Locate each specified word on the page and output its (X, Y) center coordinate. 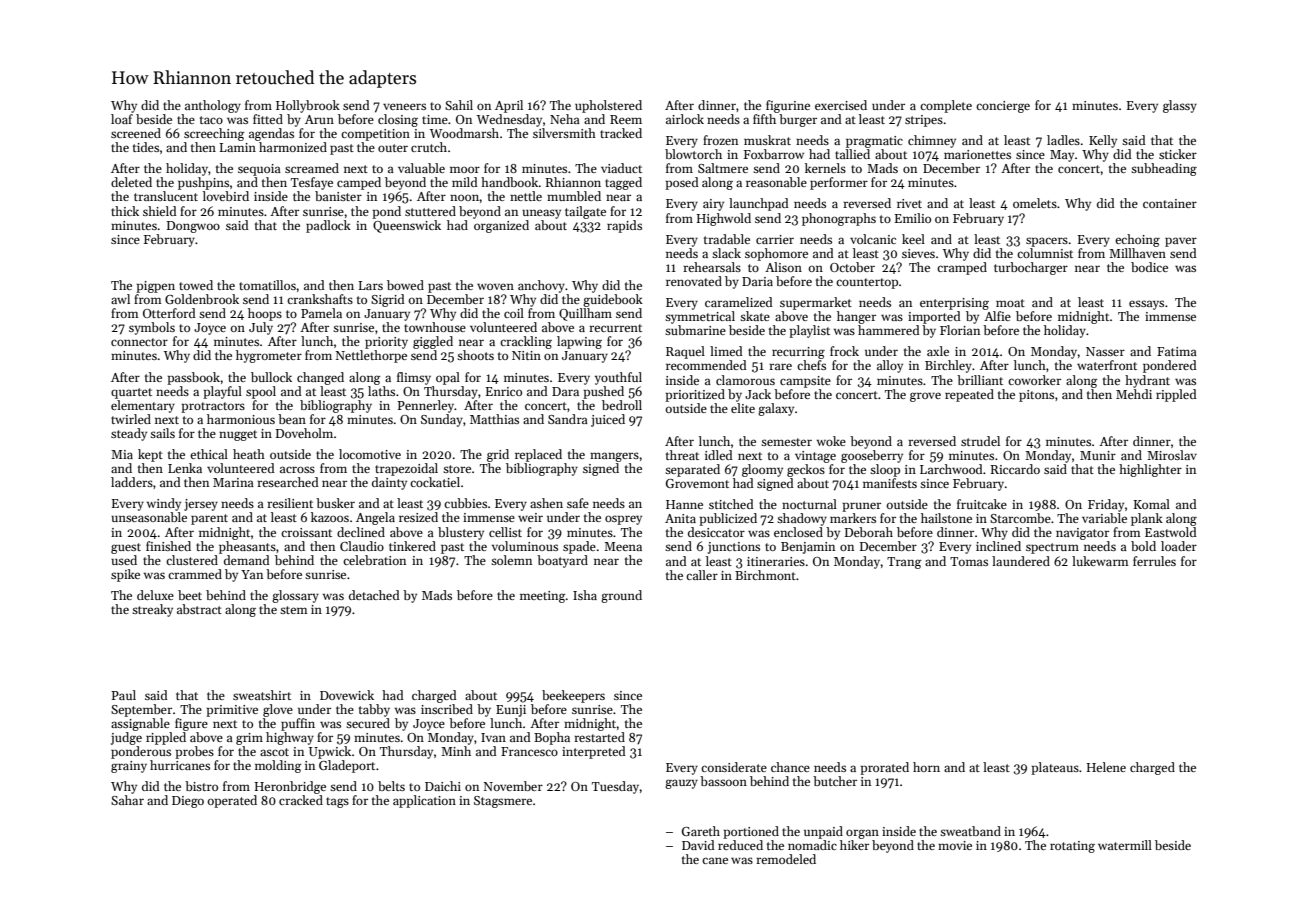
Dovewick (347, 695)
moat (1010, 303)
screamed (312, 168)
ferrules (1154, 561)
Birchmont (765, 575)
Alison (783, 267)
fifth (764, 119)
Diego (188, 802)
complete (946, 106)
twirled (131, 419)
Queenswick (407, 226)
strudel (980, 441)
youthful (618, 378)
